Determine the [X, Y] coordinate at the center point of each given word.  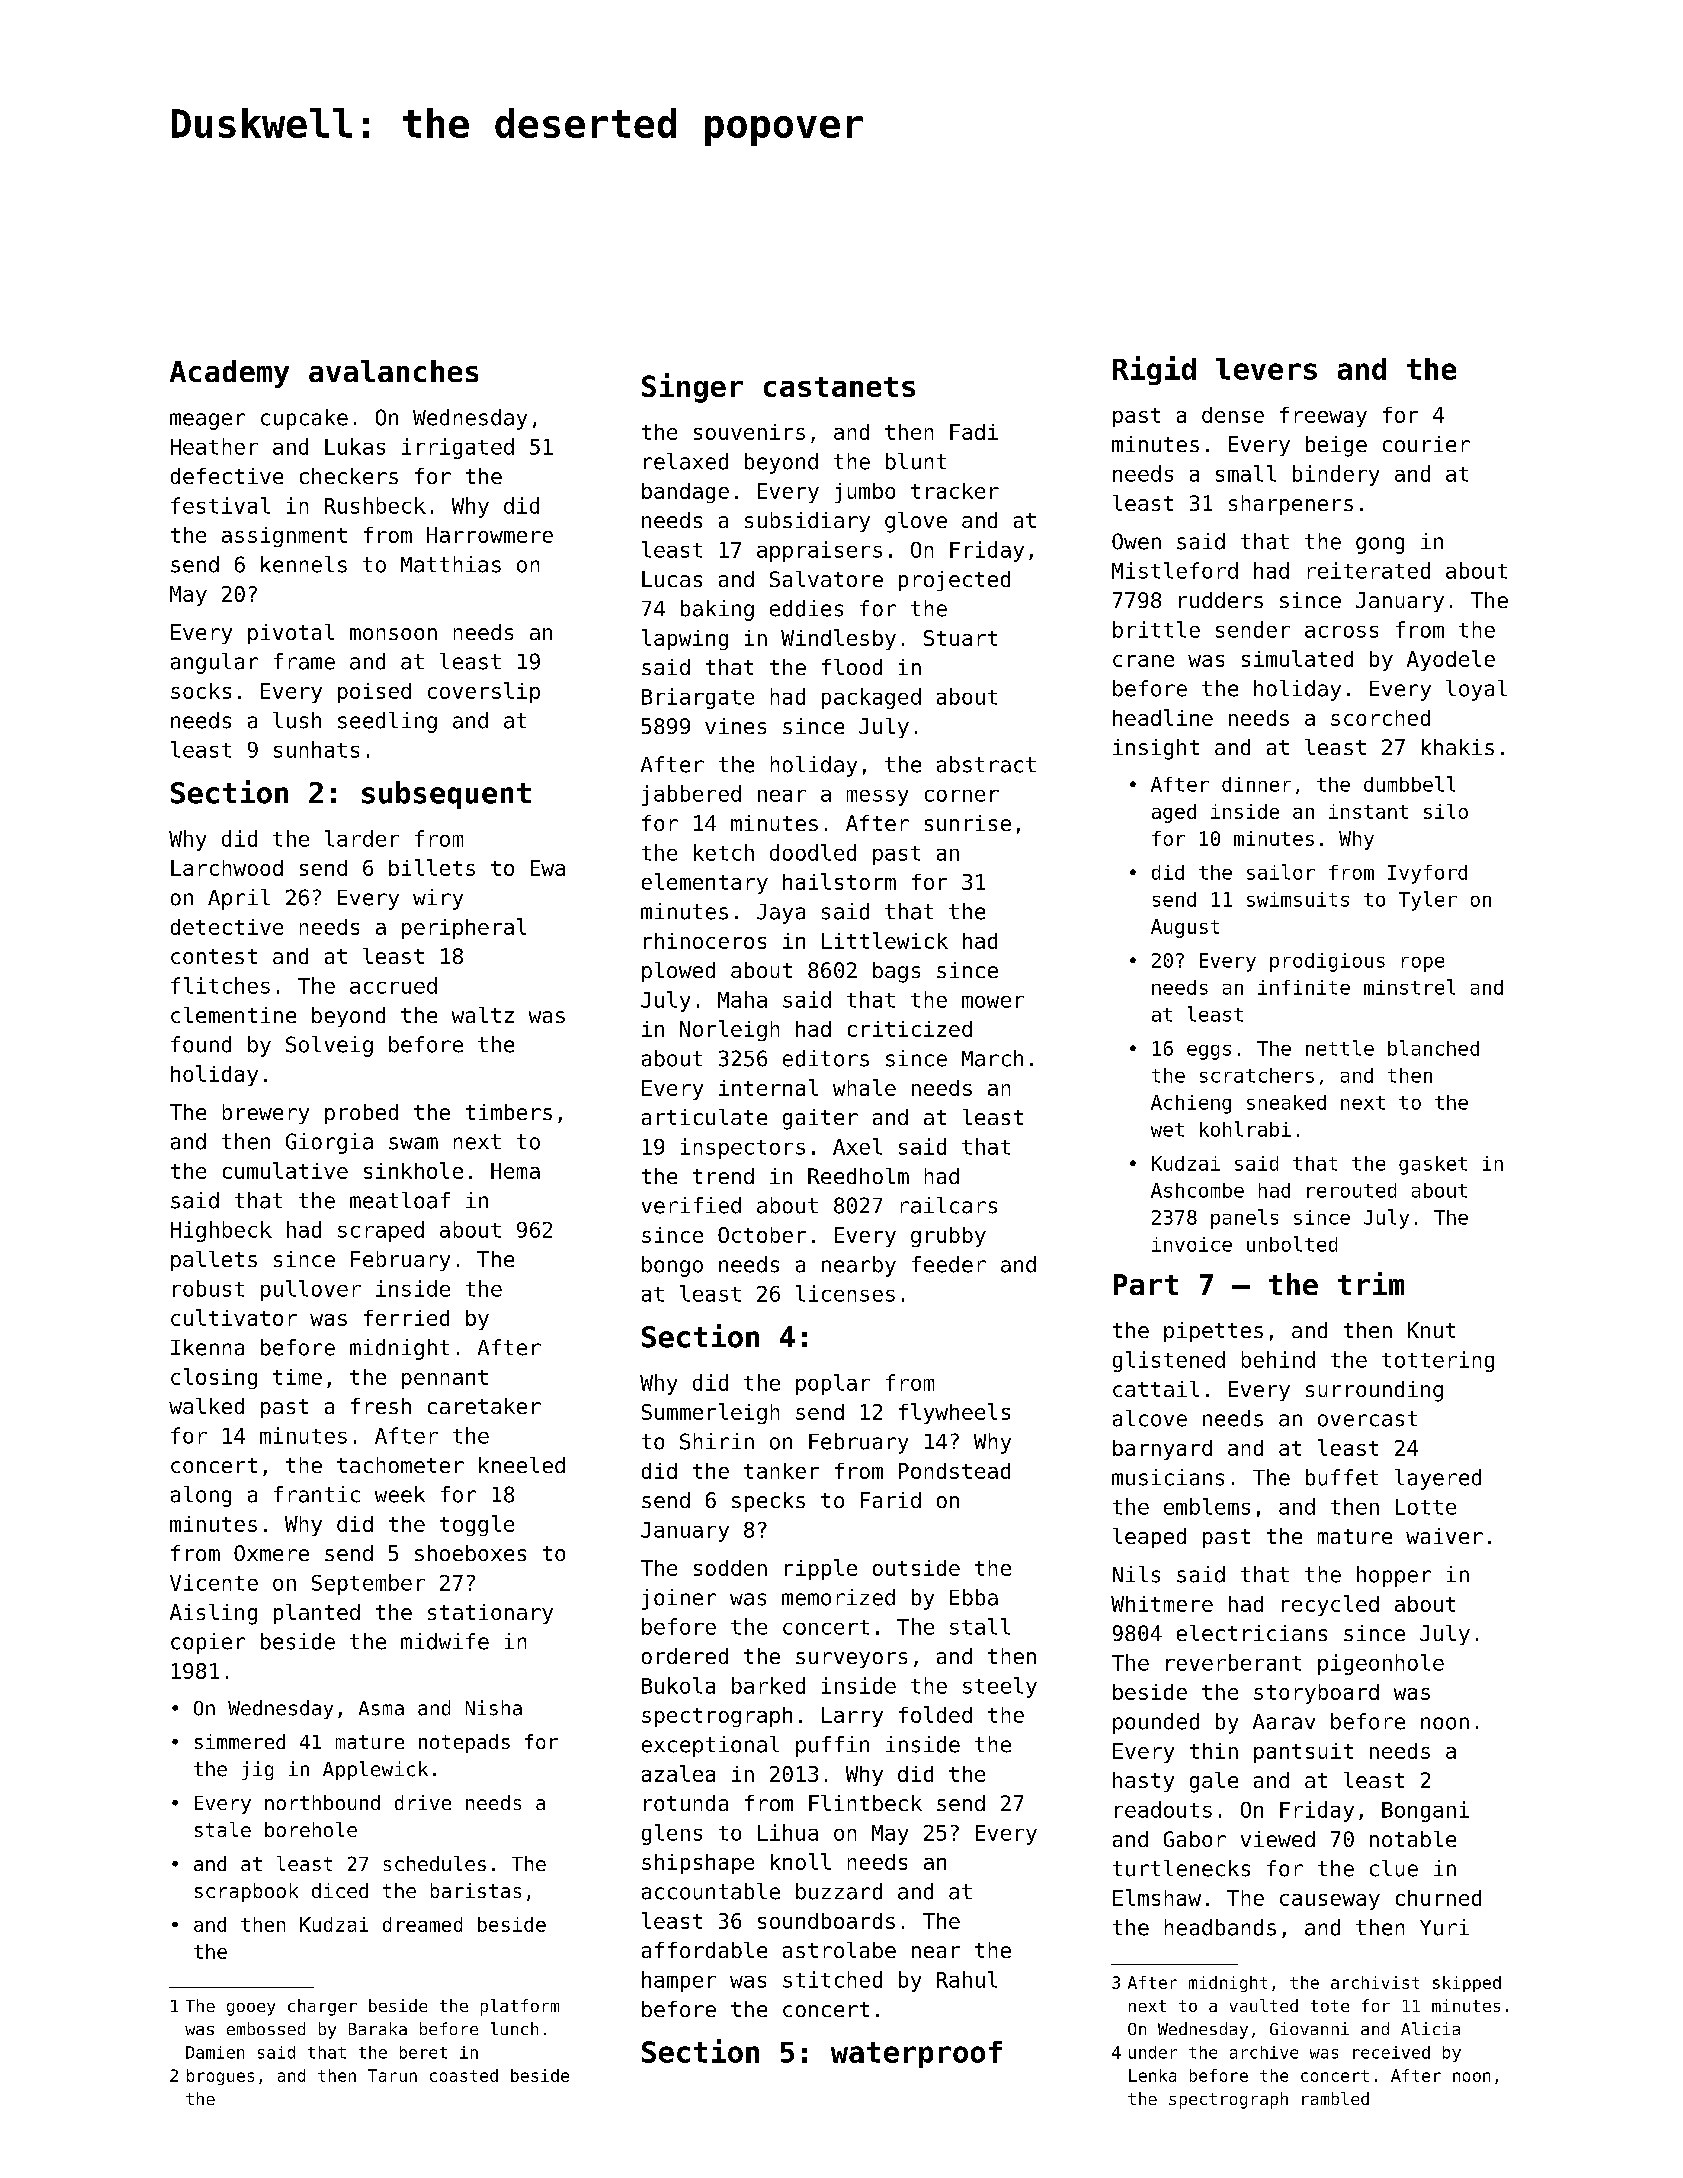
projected [954, 581]
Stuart [960, 638]
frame [304, 661]
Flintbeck [865, 1803]
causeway [1330, 1902]
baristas [476, 1890]
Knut [1431, 1330]
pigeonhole [1381, 1664]
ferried [406, 1318]
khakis [1458, 747]
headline [1163, 717]
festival [220, 505]
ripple [821, 1569]
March [992, 1058]
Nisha [494, 1708]
